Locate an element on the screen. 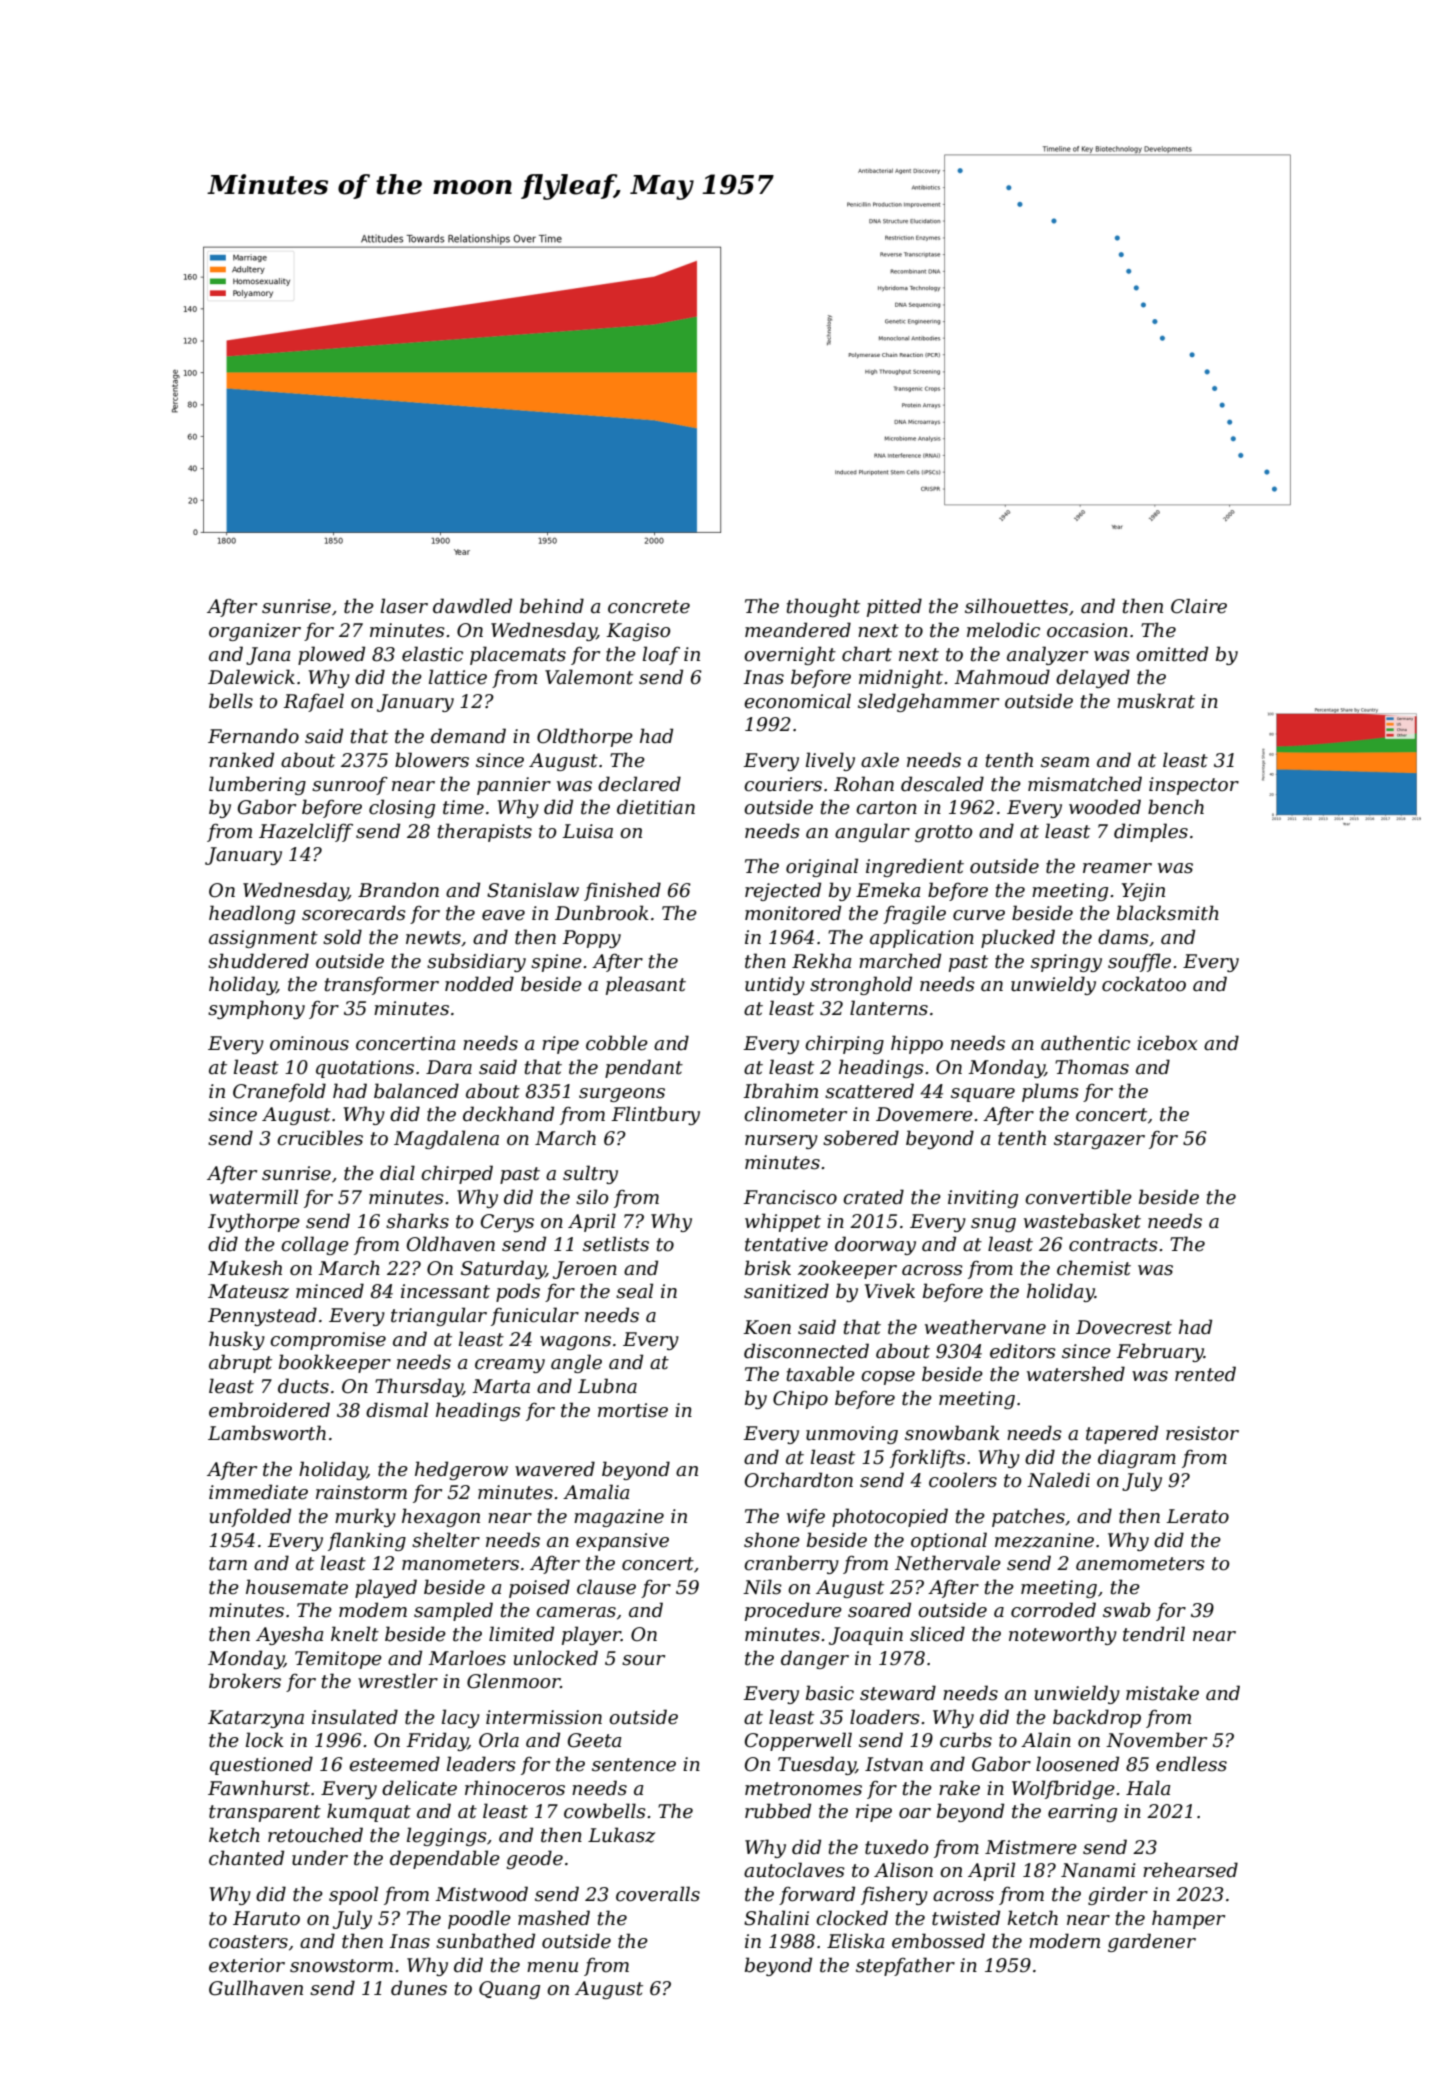 This screenshot has width=1450, height=2100. curbs is located at coordinates (966, 1740).
